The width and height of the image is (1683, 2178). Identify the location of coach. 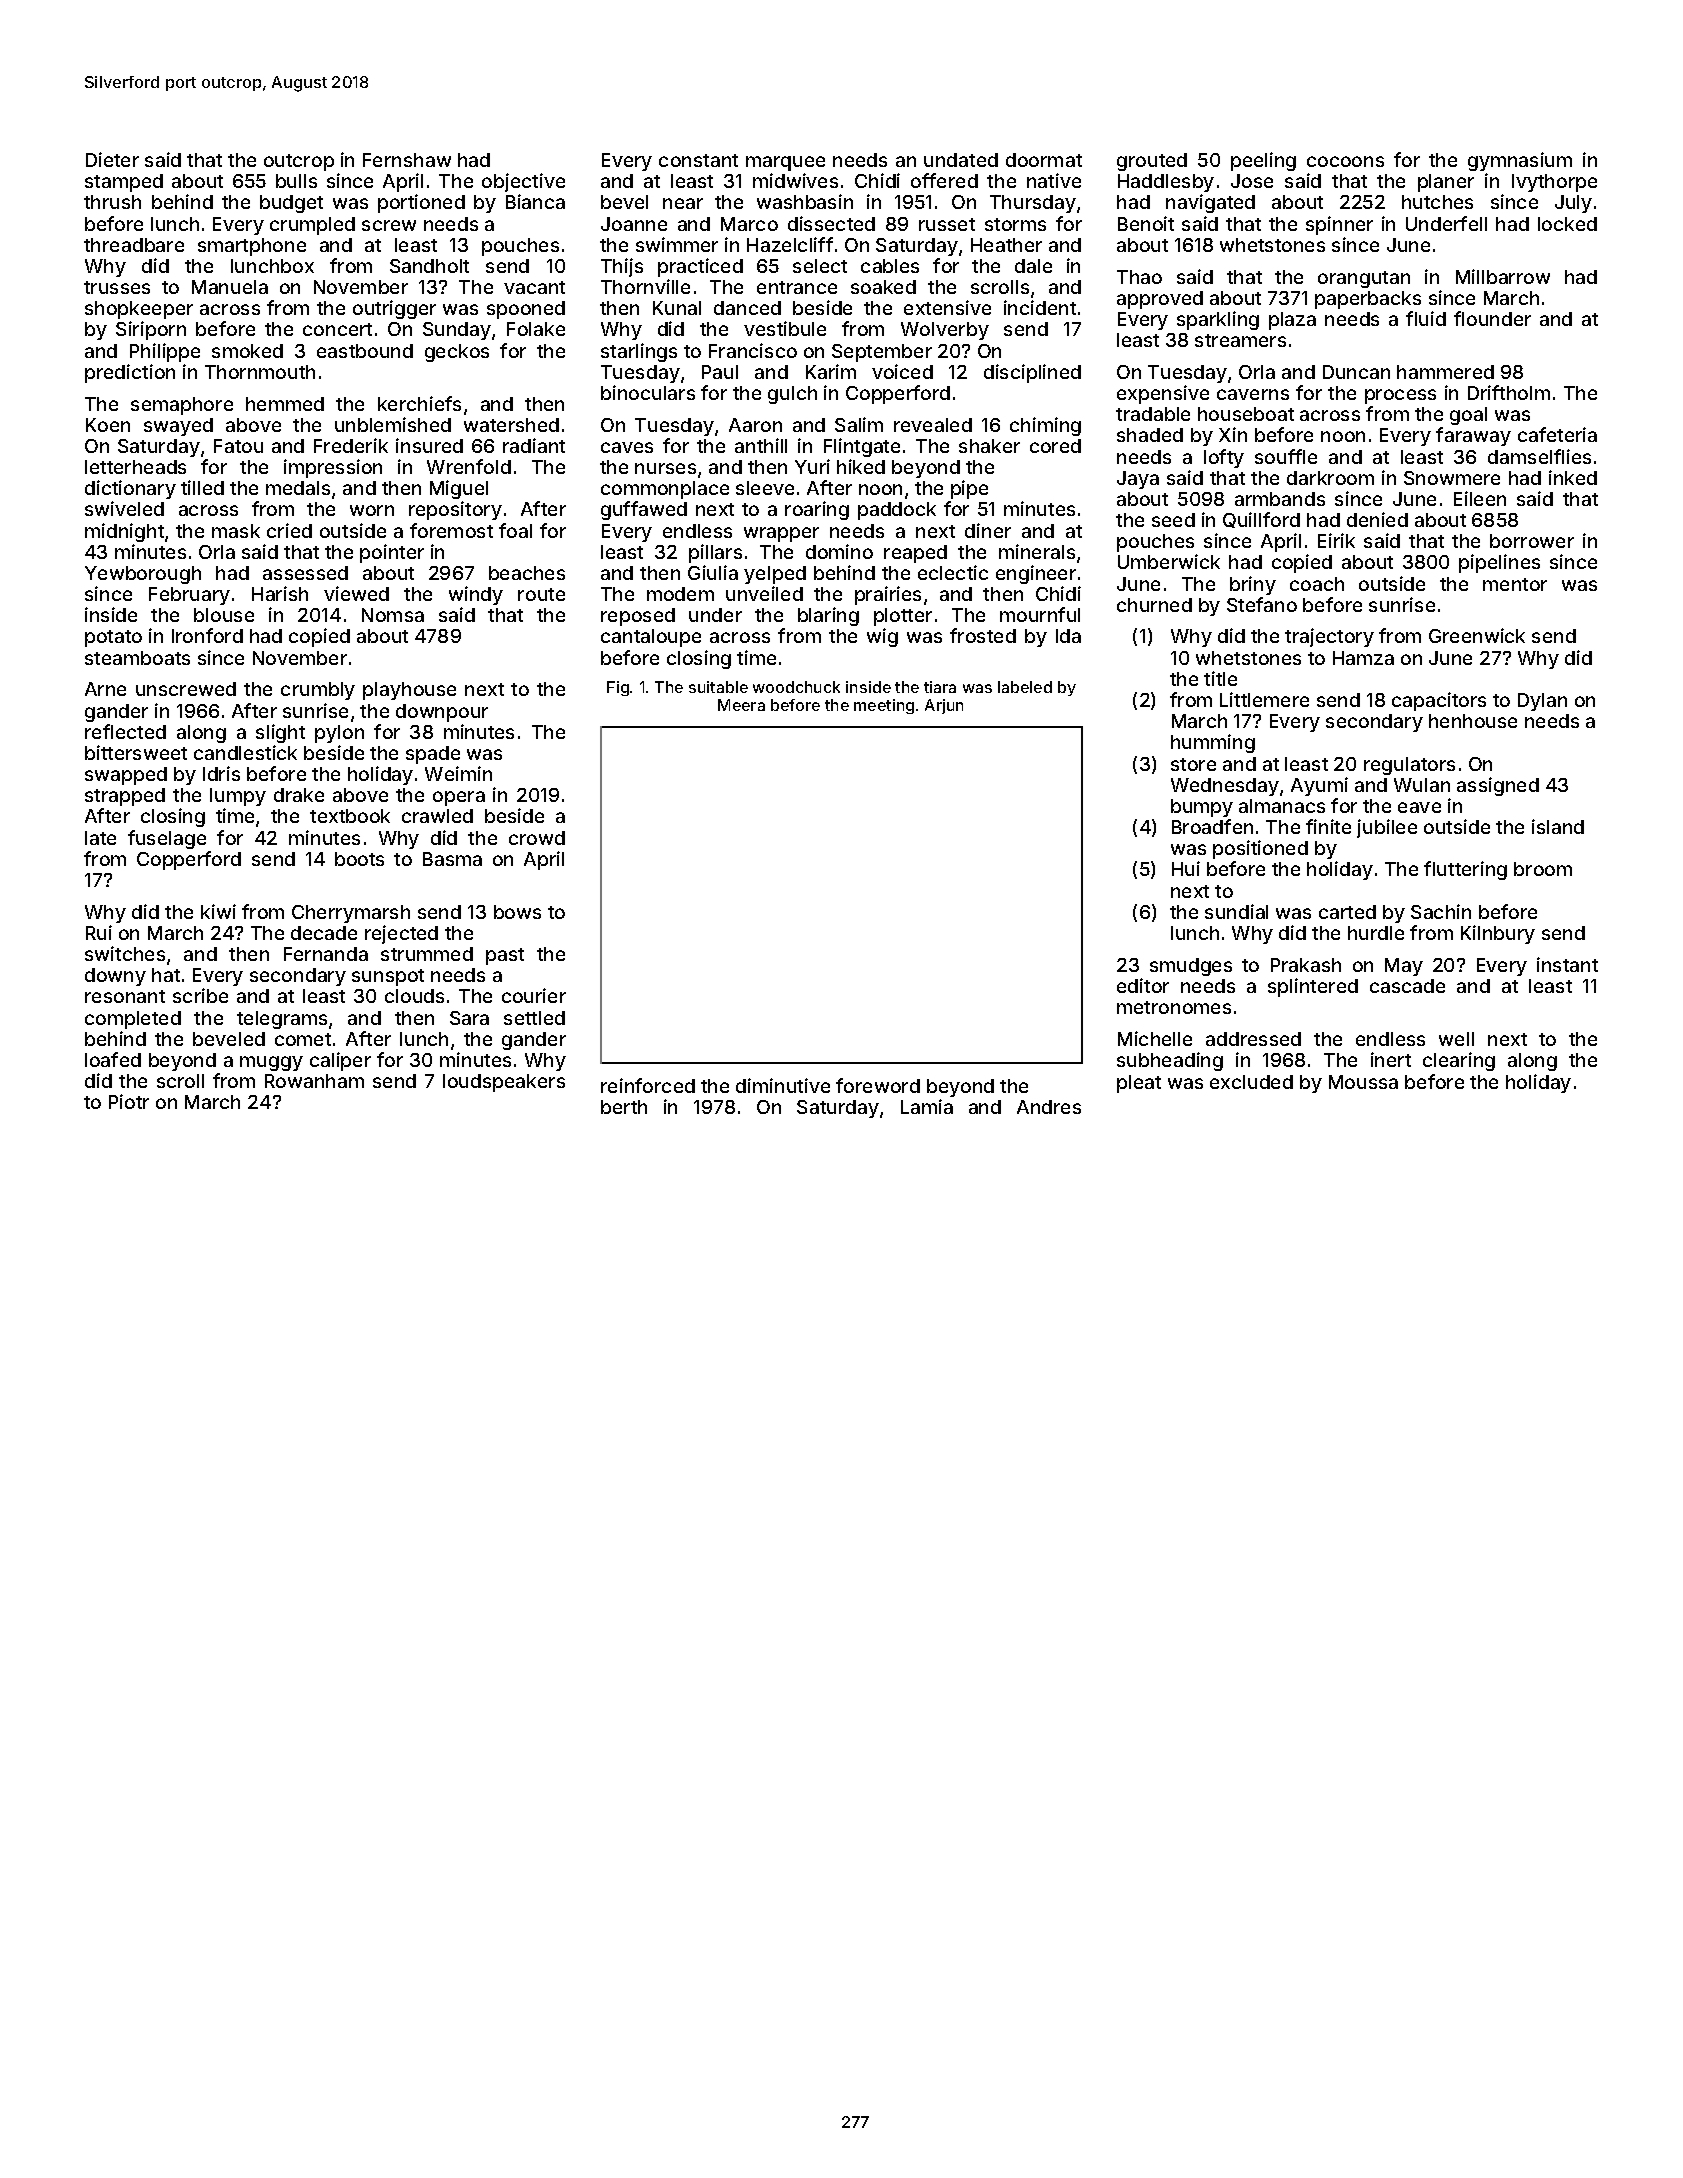
(1317, 584).
